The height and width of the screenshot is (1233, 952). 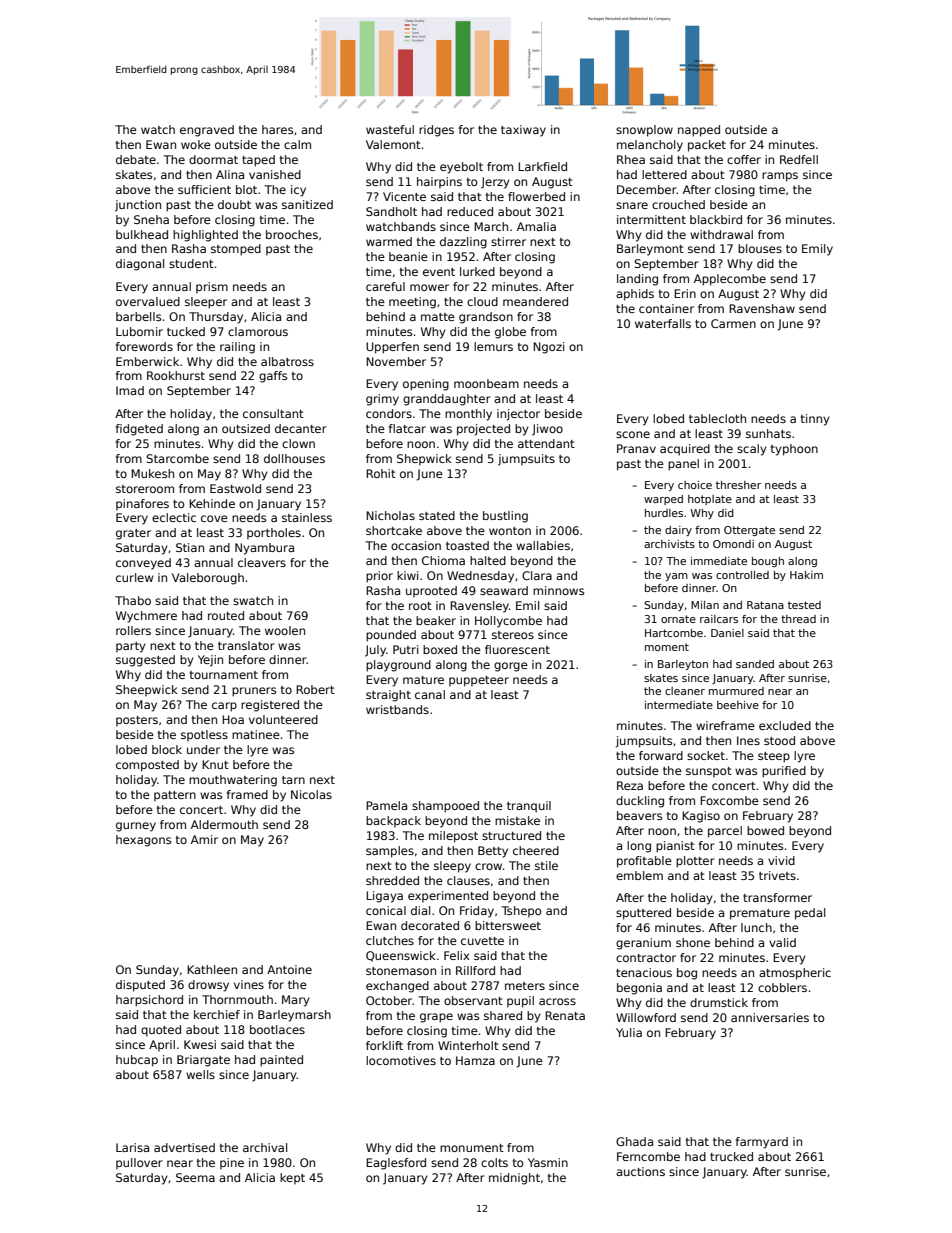 What do you see at coordinates (529, 807) in the screenshot?
I see `tranquil` at bounding box center [529, 807].
